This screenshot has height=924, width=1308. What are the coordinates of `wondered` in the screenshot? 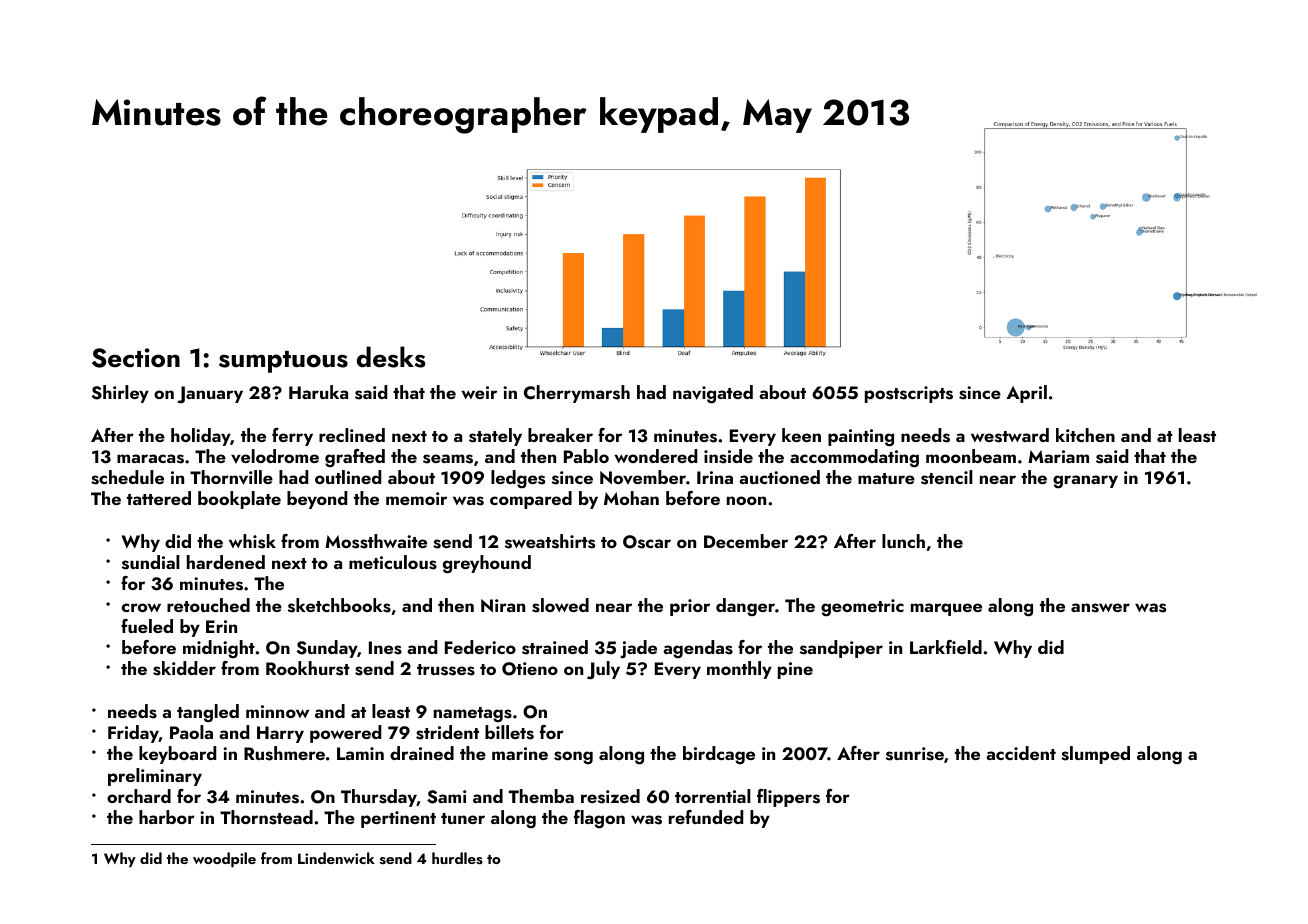 It's located at (655, 456).
